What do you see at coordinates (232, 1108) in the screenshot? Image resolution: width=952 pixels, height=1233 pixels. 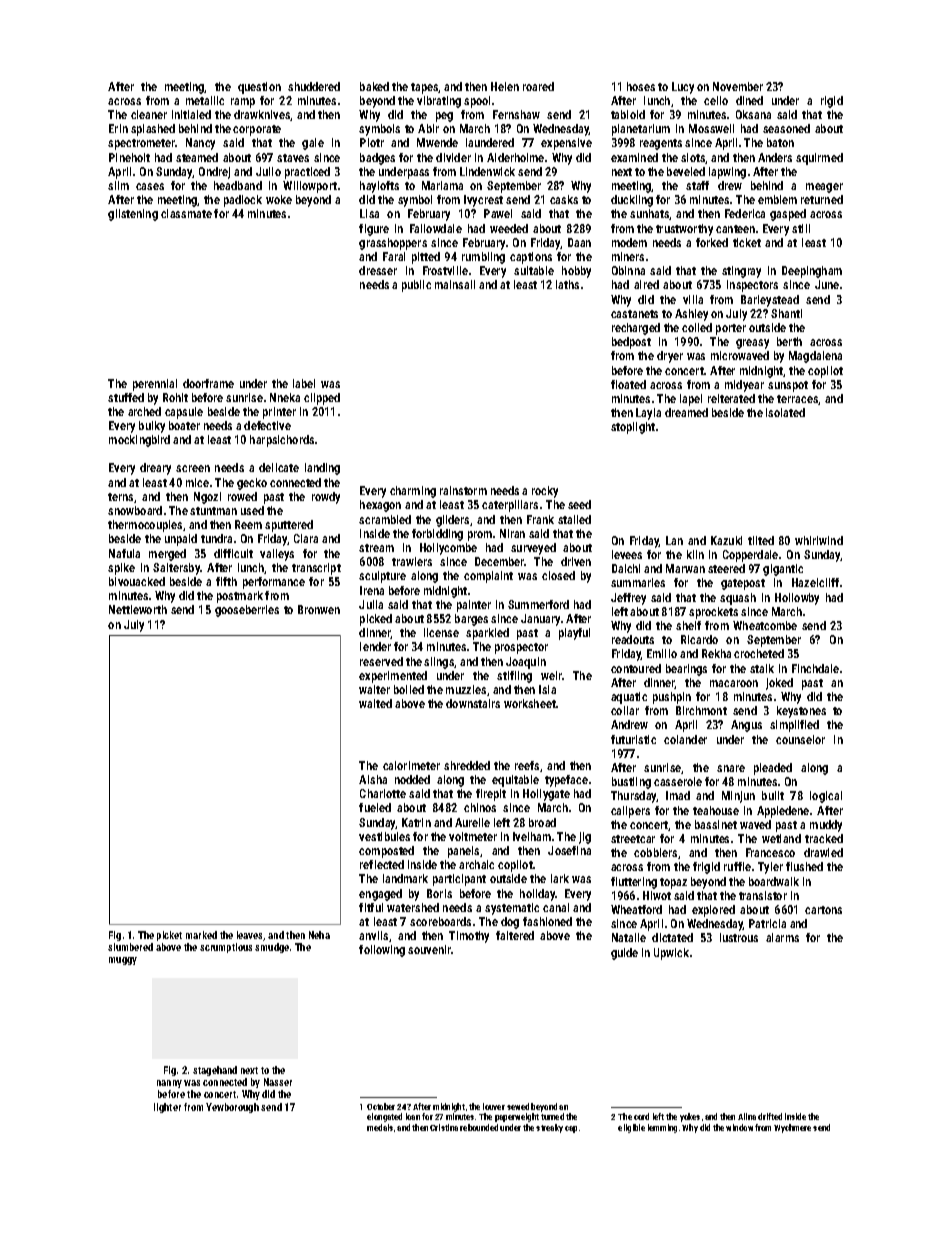 I see `Yewborough` at bounding box center [232, 1108].
